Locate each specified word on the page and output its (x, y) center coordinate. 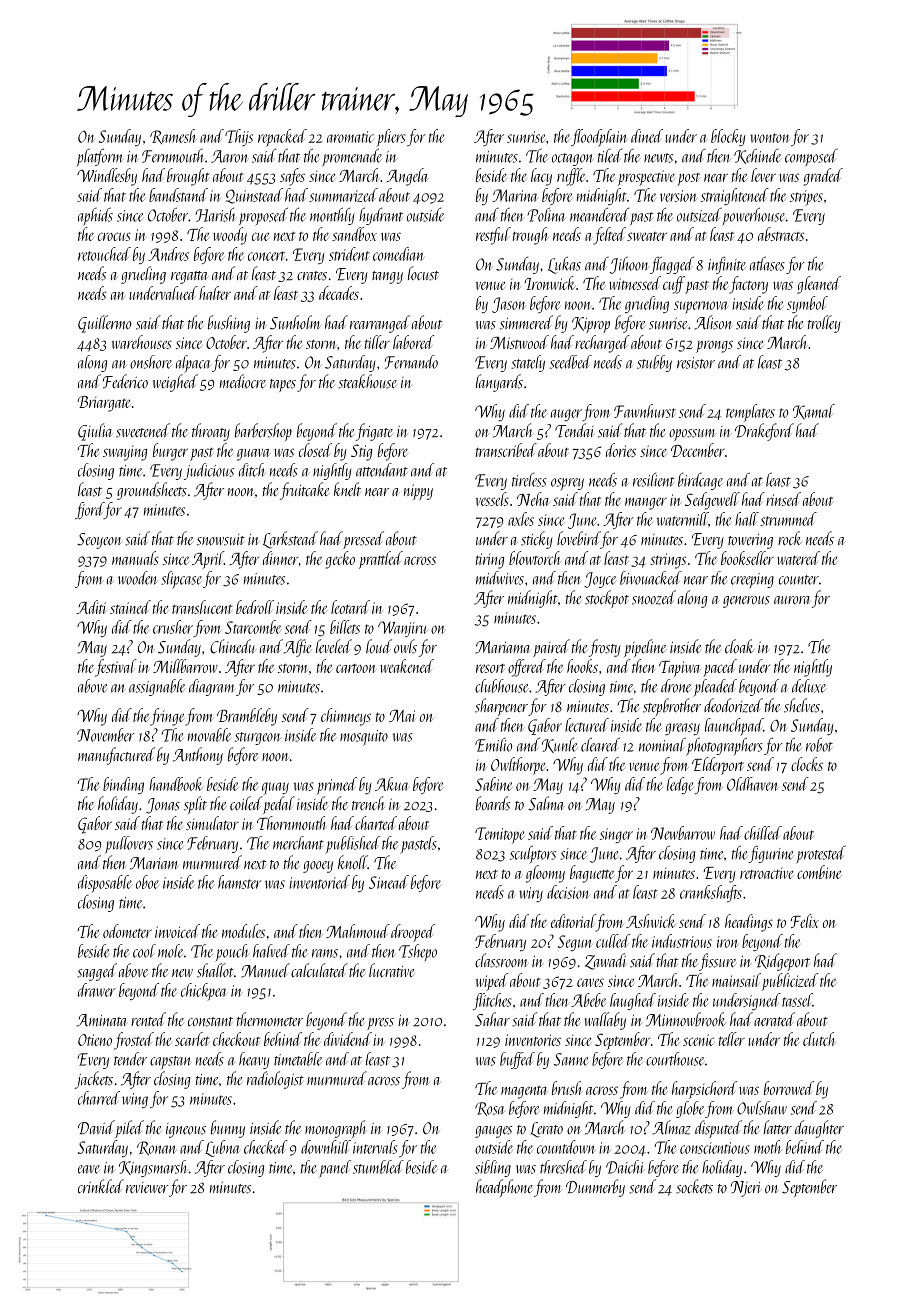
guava (253, 454)
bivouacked (651, 578)
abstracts (781, 234)
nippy (418, 492)
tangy (387, 277)
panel (335, 1168)
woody (230, 236)
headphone (504, 1188)
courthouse (675, 1059)
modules (243, 931)
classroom (501, 960)
